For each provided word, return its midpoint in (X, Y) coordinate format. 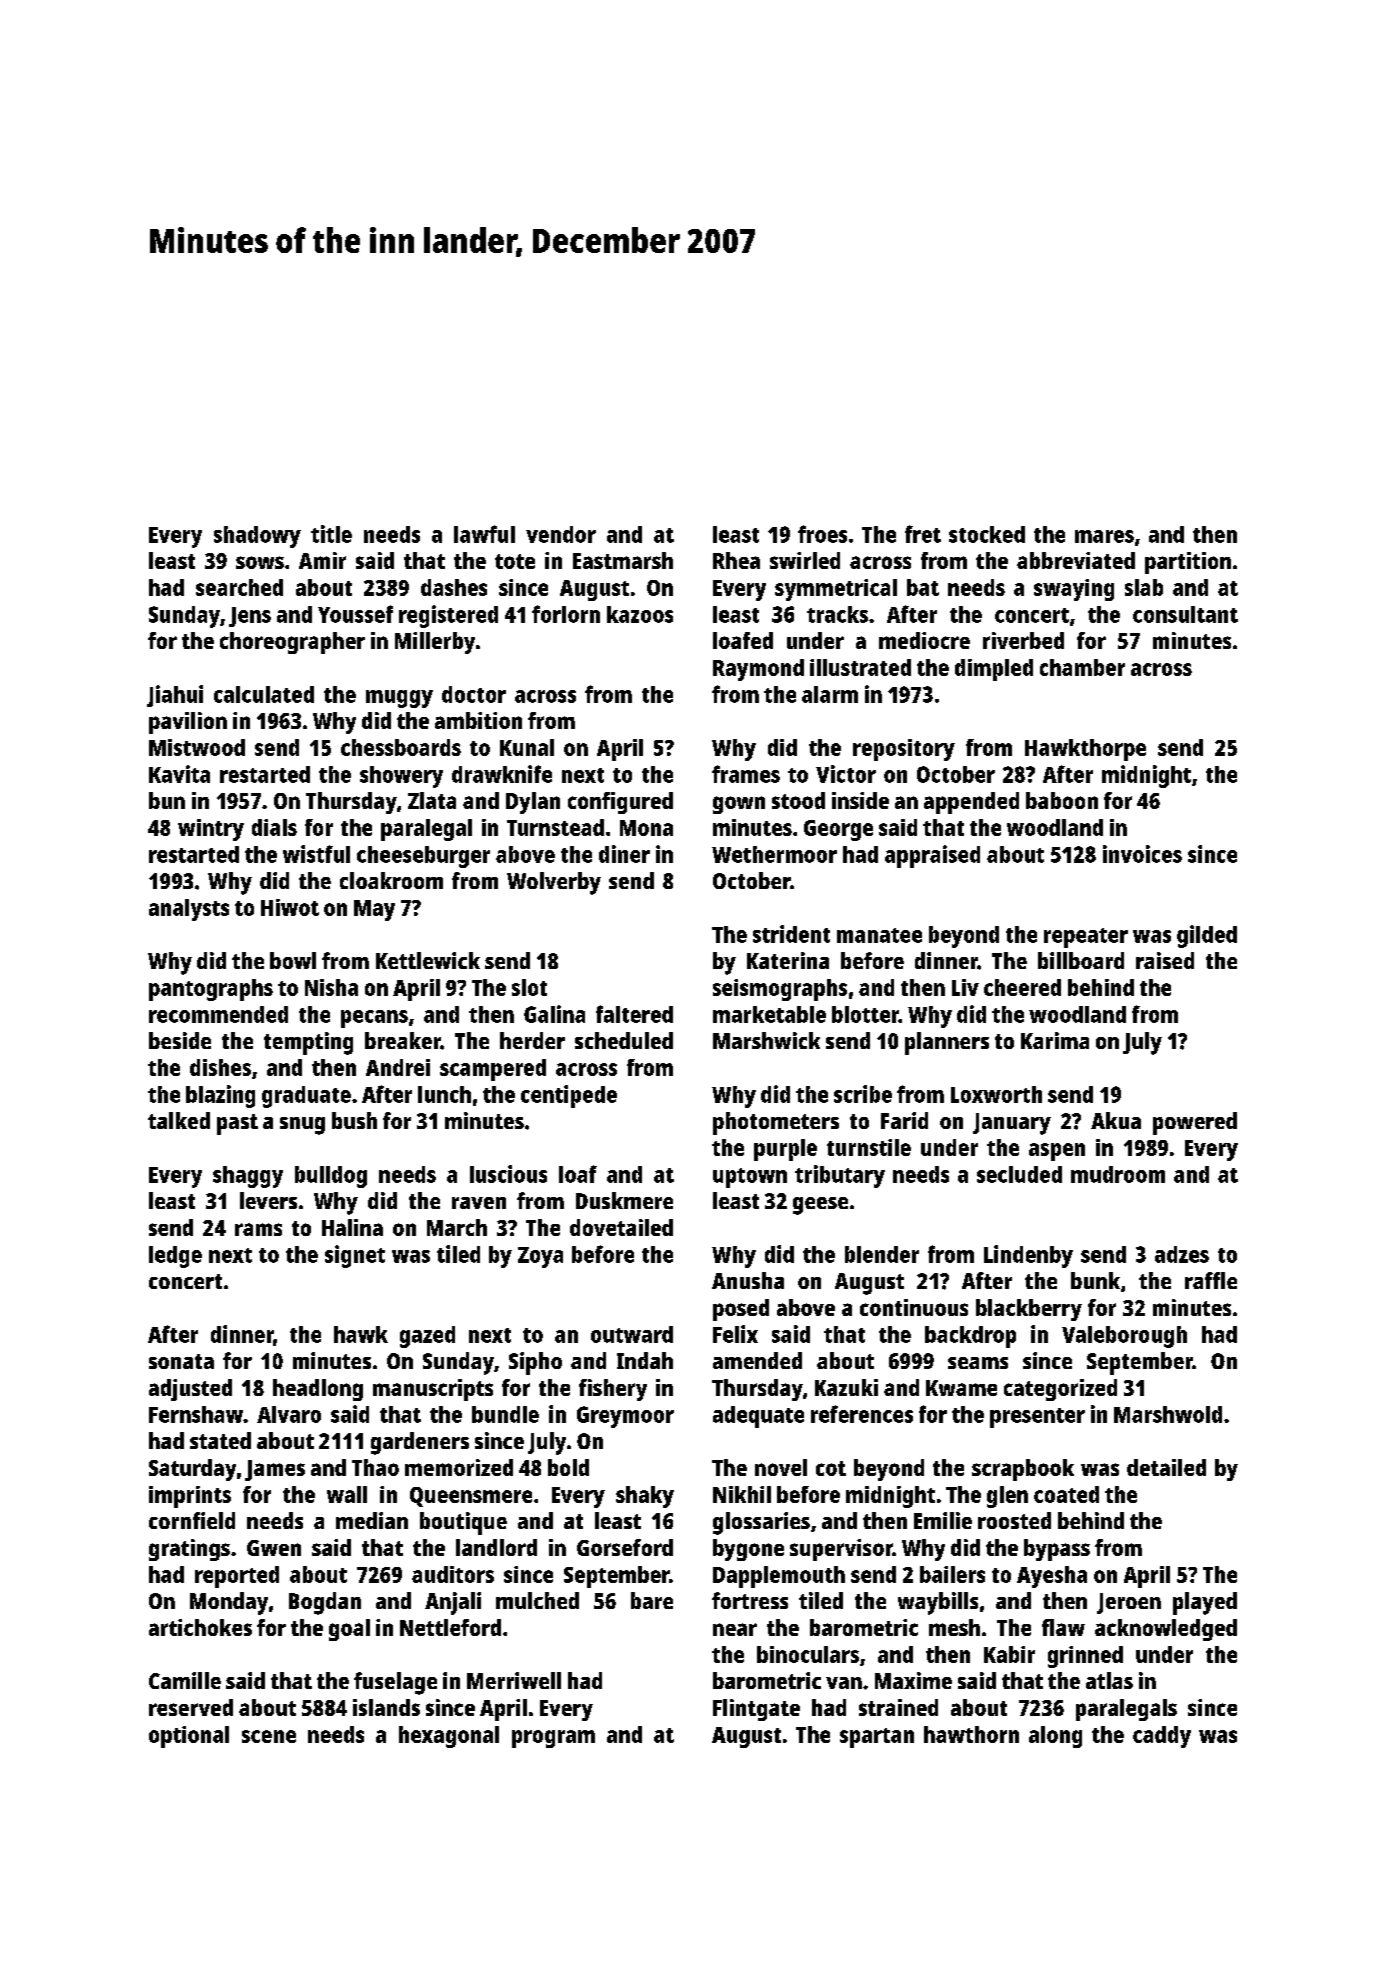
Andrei (398, 1067)
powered (1195, 1123)
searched (239, 587)
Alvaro (289, 1414)
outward (632, 1334)
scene (269, 1736)
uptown (750, 1178)
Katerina (788, 960)
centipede (569, 1096)
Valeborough (1124, 1337)
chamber (1082, 667)
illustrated (860, 667)
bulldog (331, 1177)
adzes (1182, 1254)
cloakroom (391, 880)
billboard (1081, 960)
